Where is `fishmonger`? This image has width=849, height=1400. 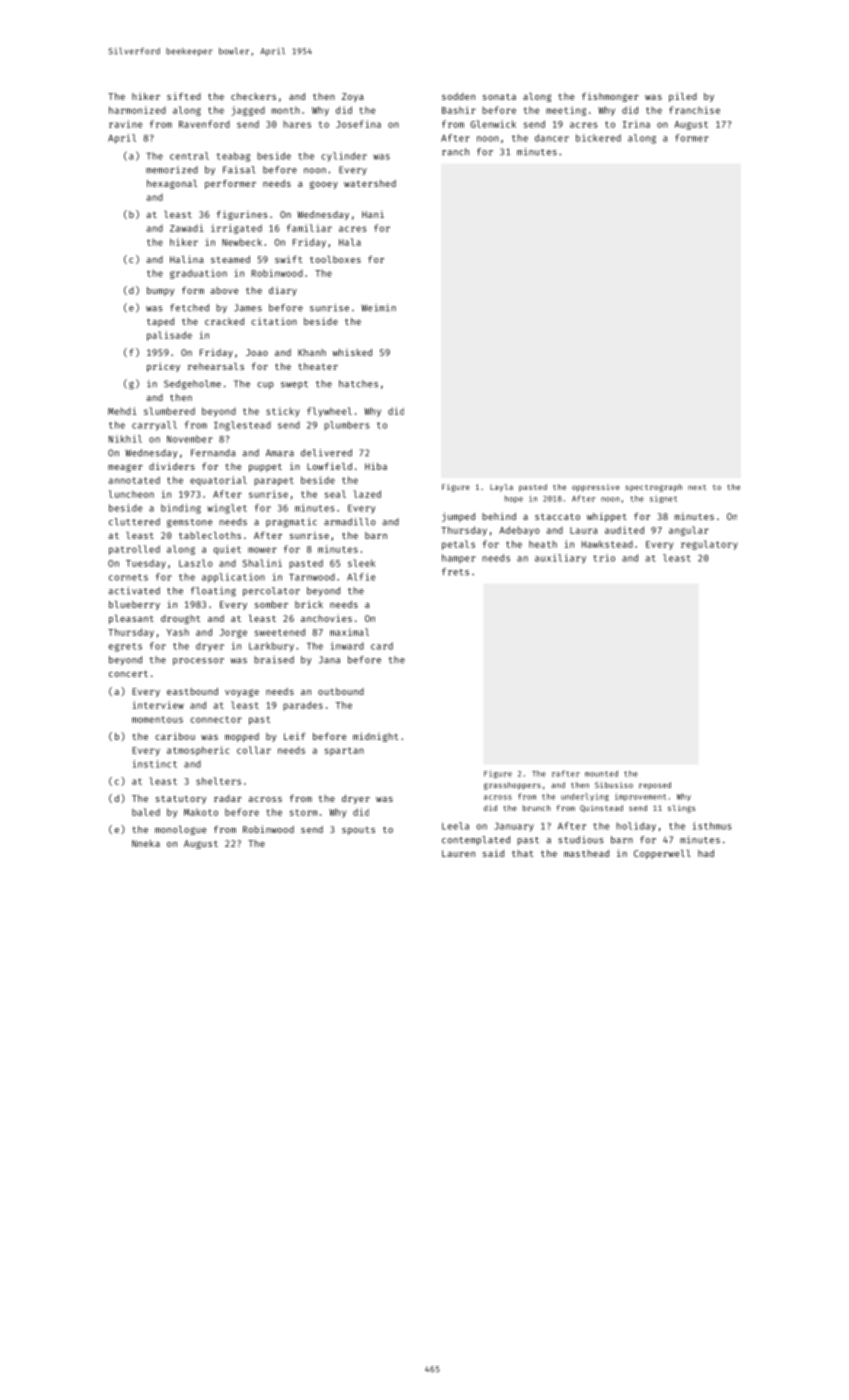
fishmonger is located at coordinates (610, 97).
